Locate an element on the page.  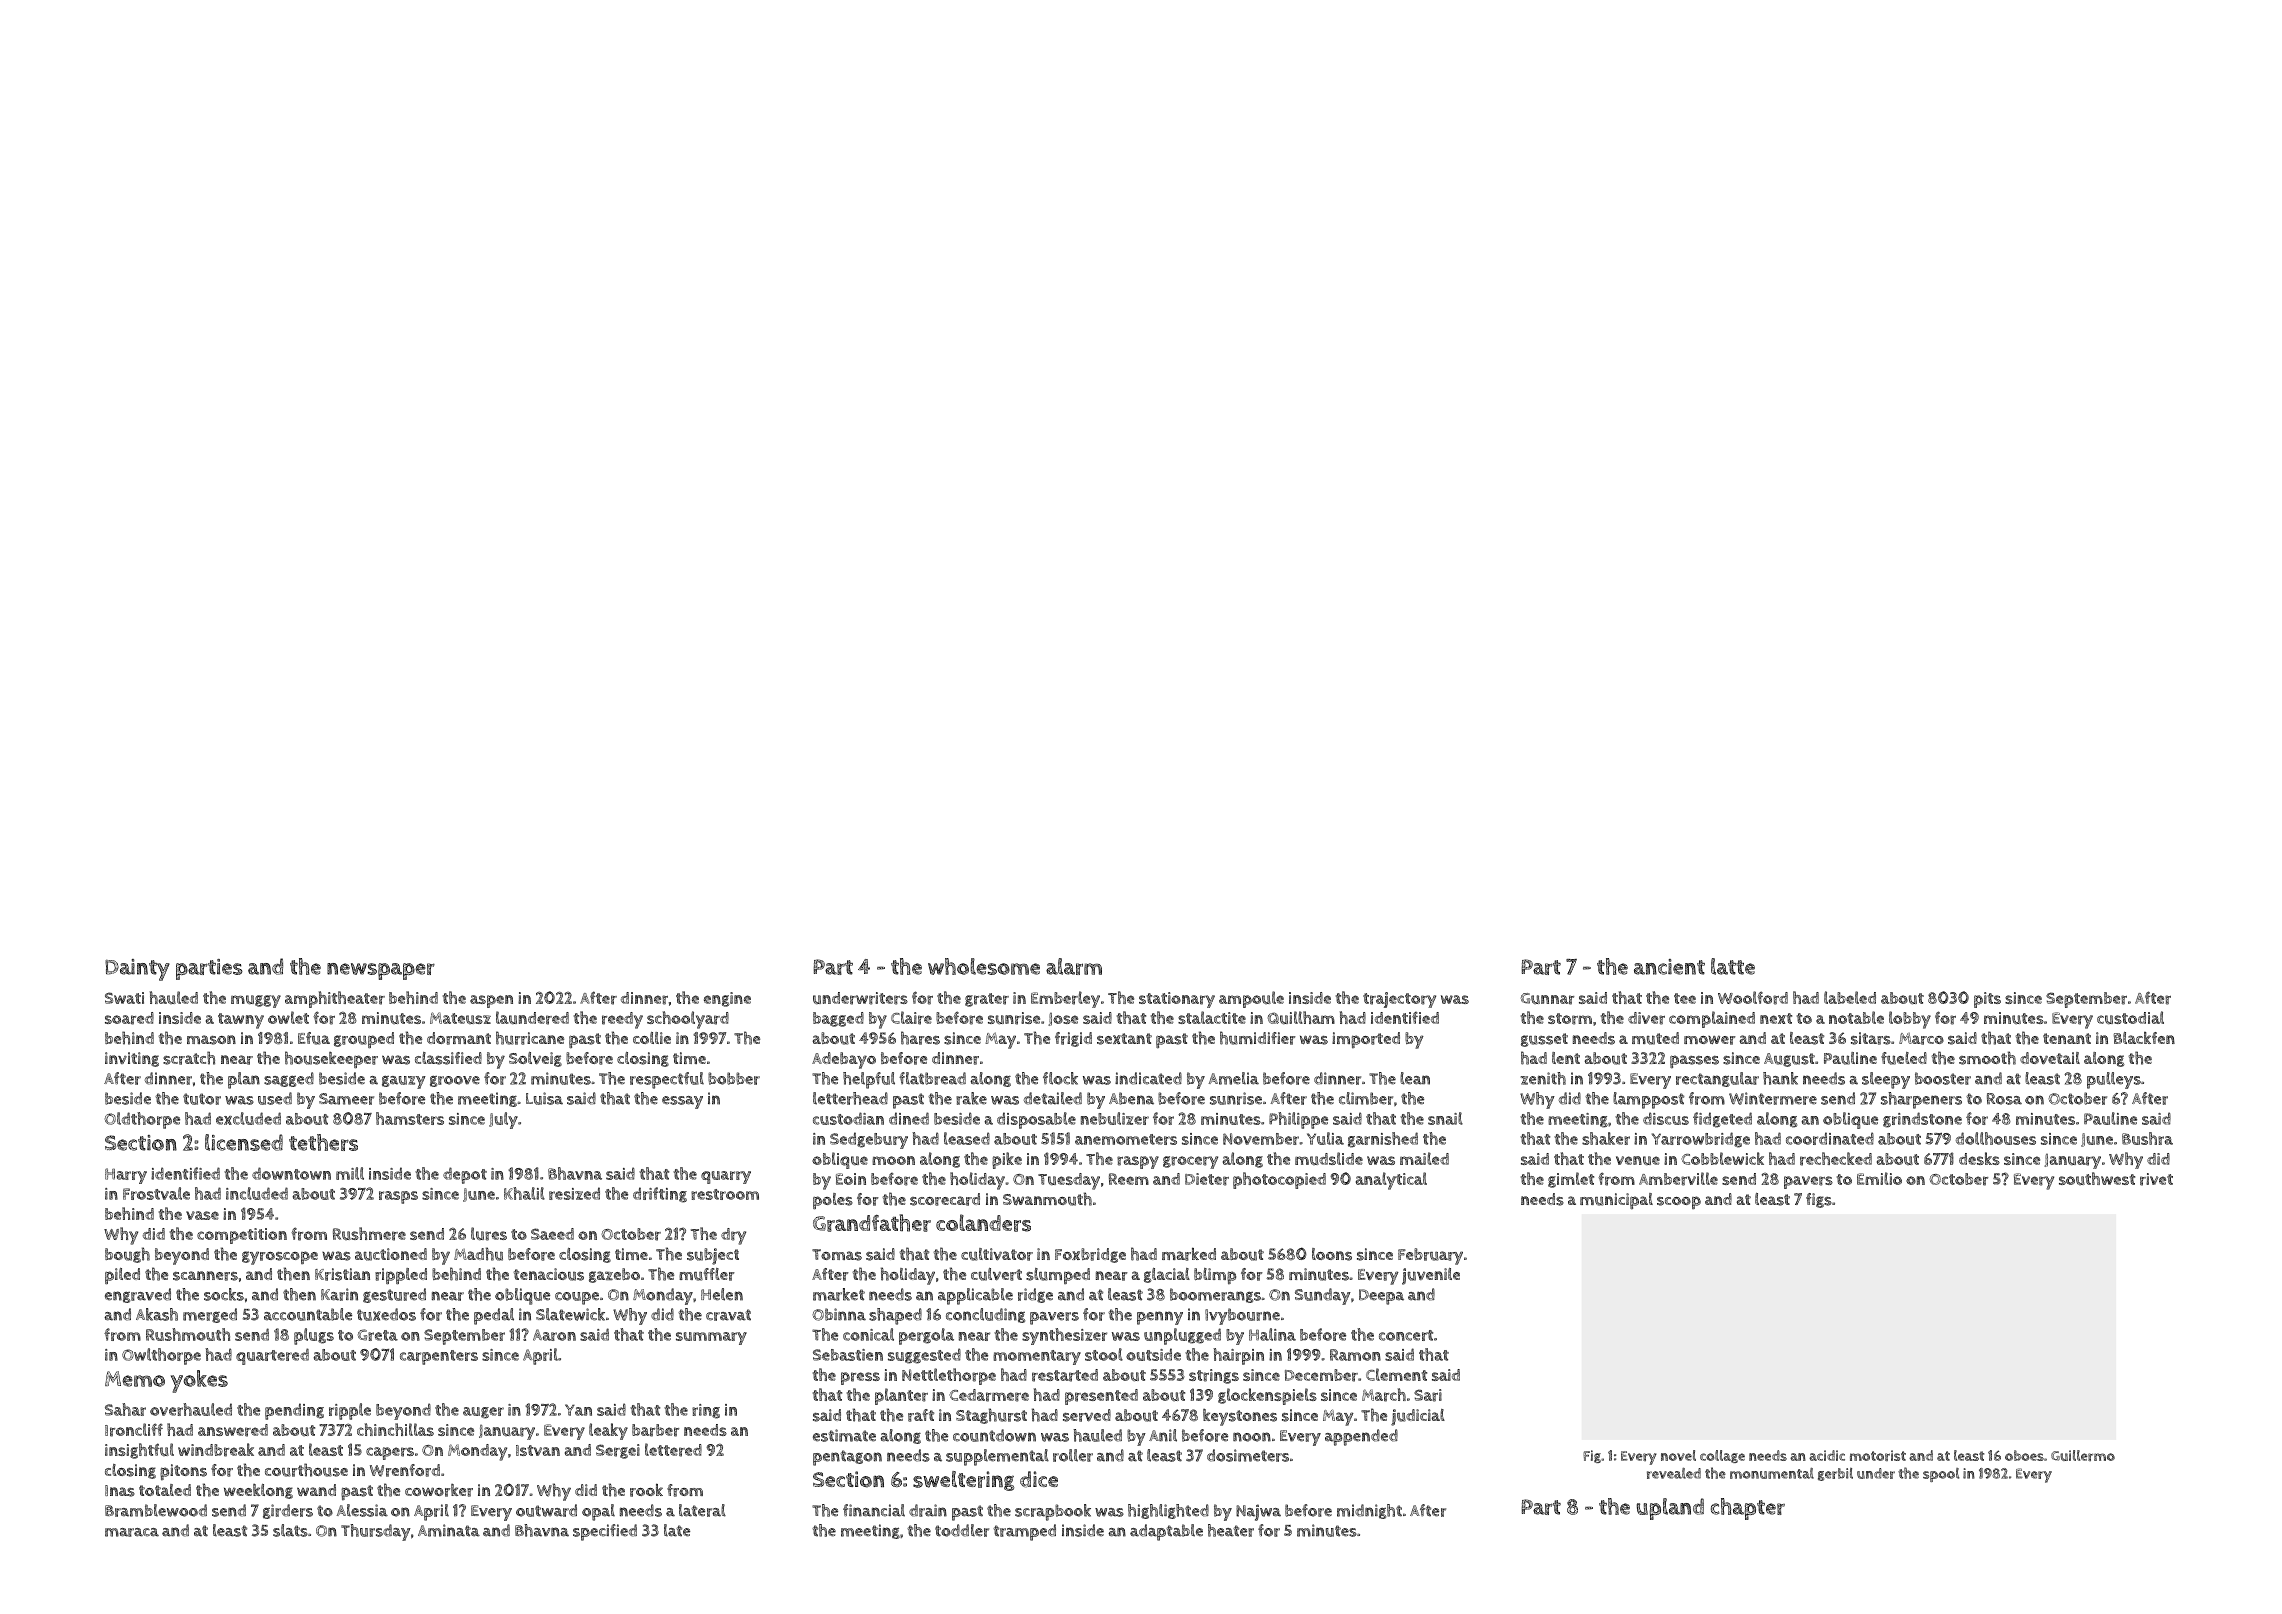
drain is located at coordinates (928, 1510).
